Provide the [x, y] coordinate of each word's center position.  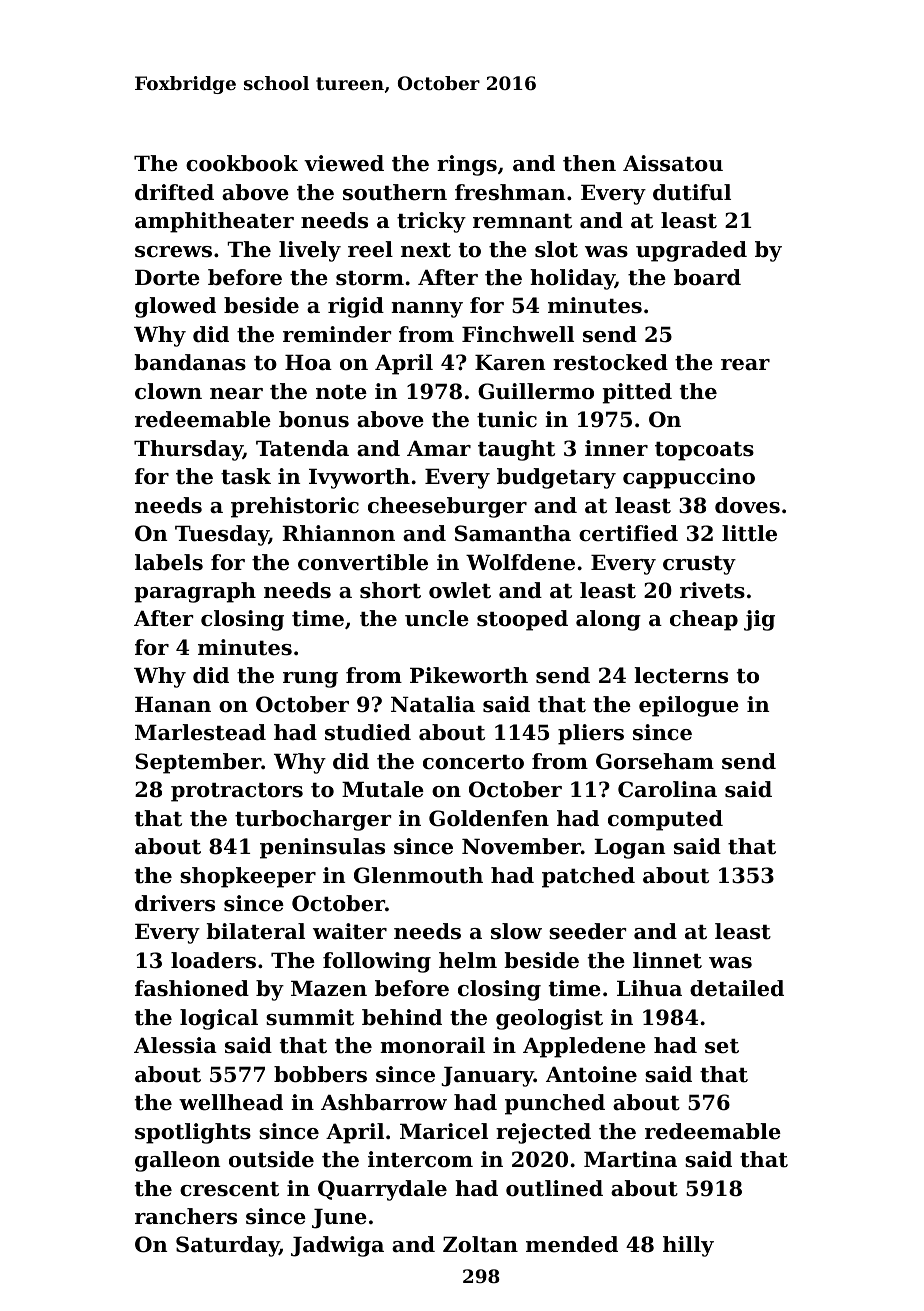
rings [467, 165]
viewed [344, 163]
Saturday [227, 1246]
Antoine [591, 1074]
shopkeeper [248, 877]
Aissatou [673, 163]
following [377, 962]
